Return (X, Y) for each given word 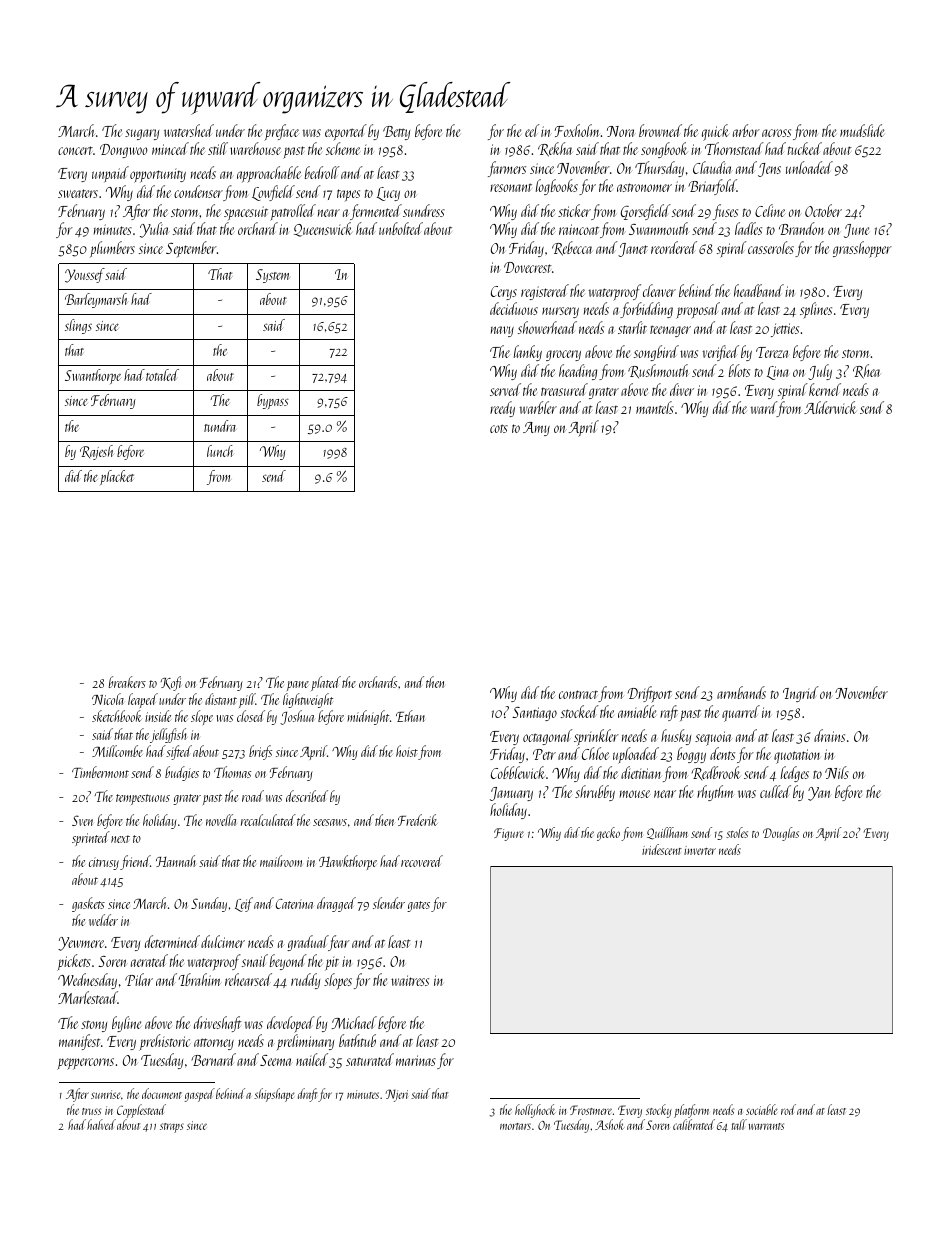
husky (676, 737)
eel (532, 130)
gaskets (88, 904)
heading (578, 372)
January (511, 794)
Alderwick (830, 407)
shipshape (274, 1095)
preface (281, 132)
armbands (741, 692)
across (776, 133)
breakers (127, 682)
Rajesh (97, 452)
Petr (544, 754)
